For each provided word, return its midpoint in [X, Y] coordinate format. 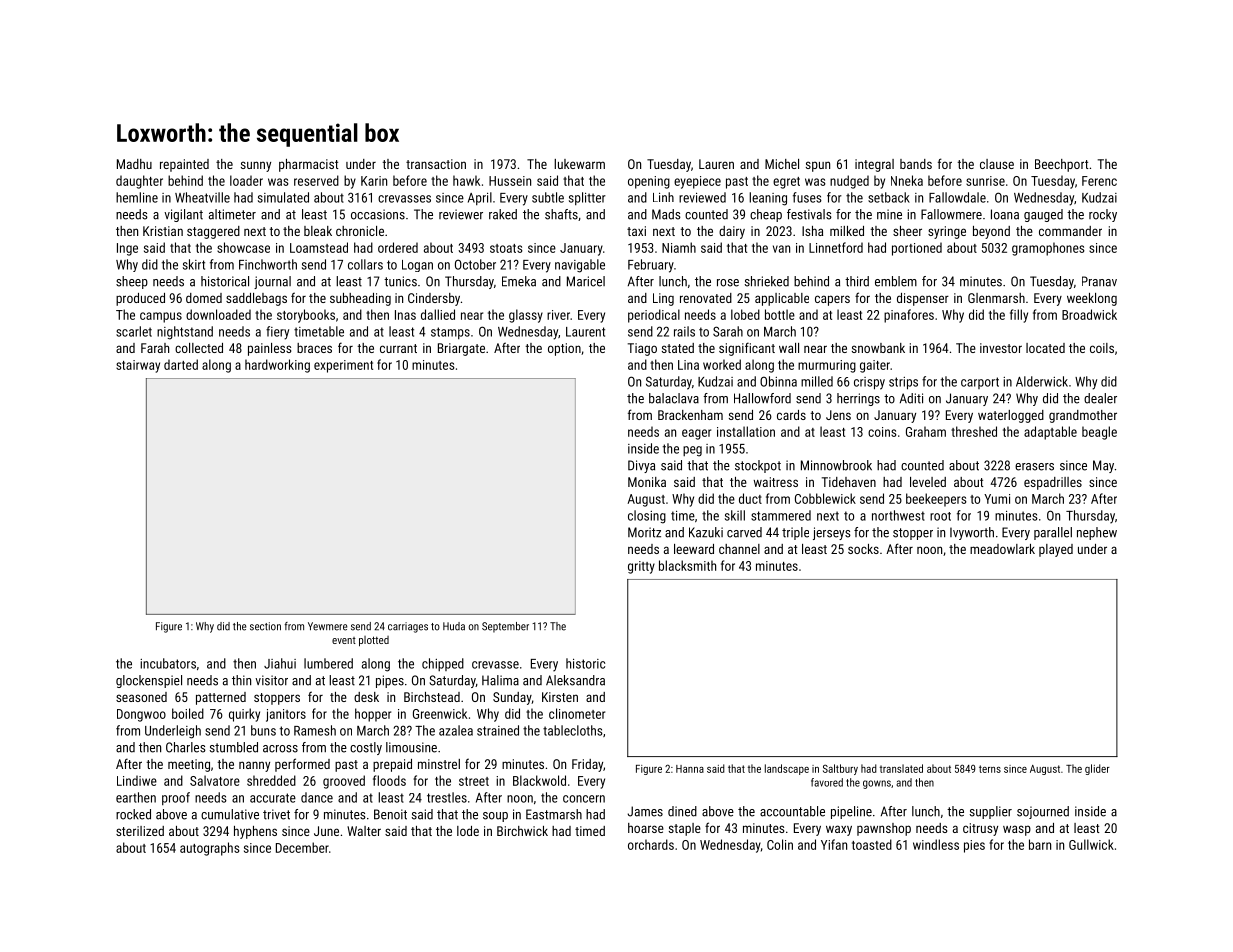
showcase [243, 247]
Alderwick [1042, 381]
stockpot [758, 466]
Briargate [461, 349]
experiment [343, 366]
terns [990, 769]
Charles [186, 747]
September [505, 627]
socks [863, 549]
